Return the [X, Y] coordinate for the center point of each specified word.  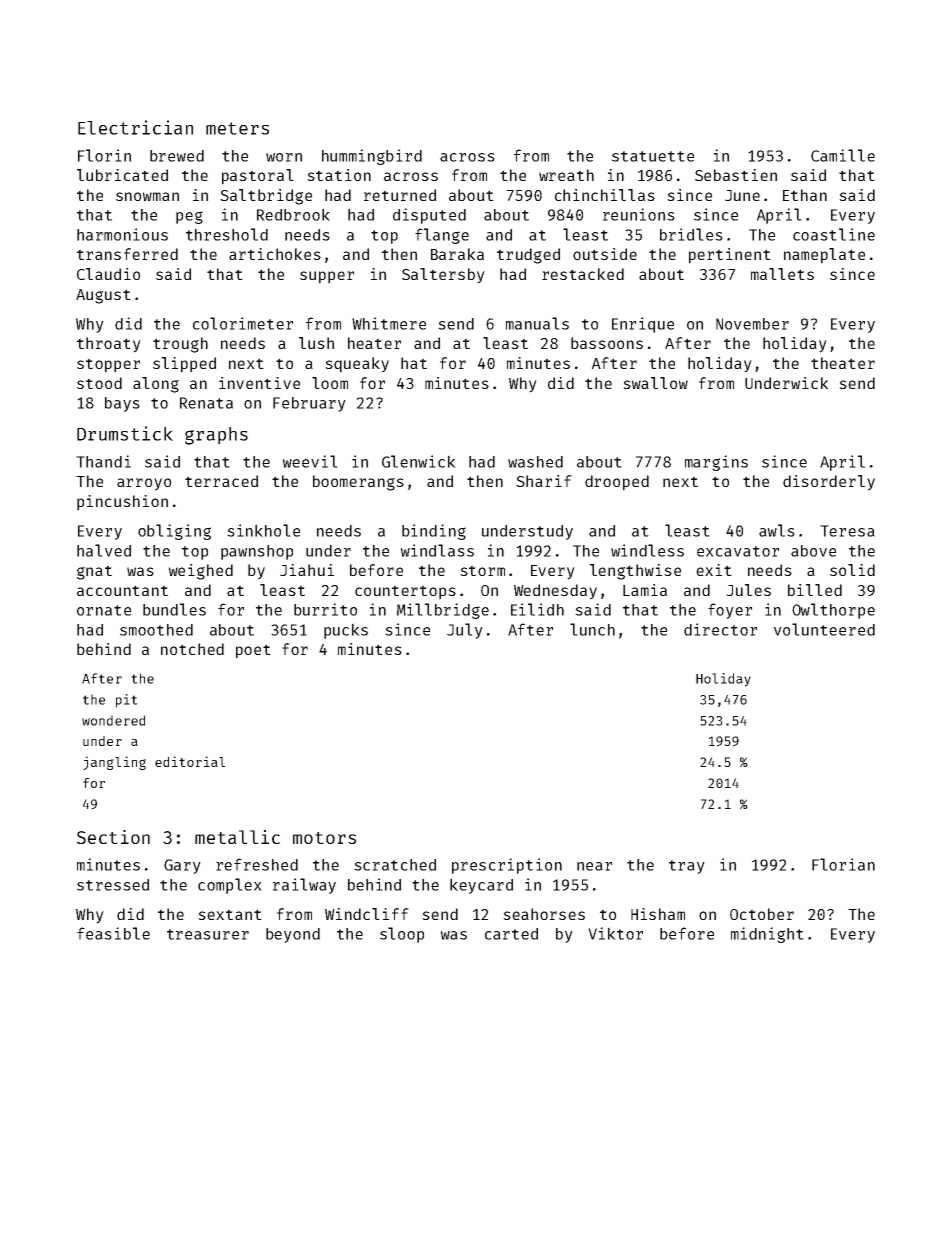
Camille [843, 155]
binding [434, 532]
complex [230, 886]
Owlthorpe [833, 611]
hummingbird [372, 157]
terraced [221, 481]
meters [237, 128]
